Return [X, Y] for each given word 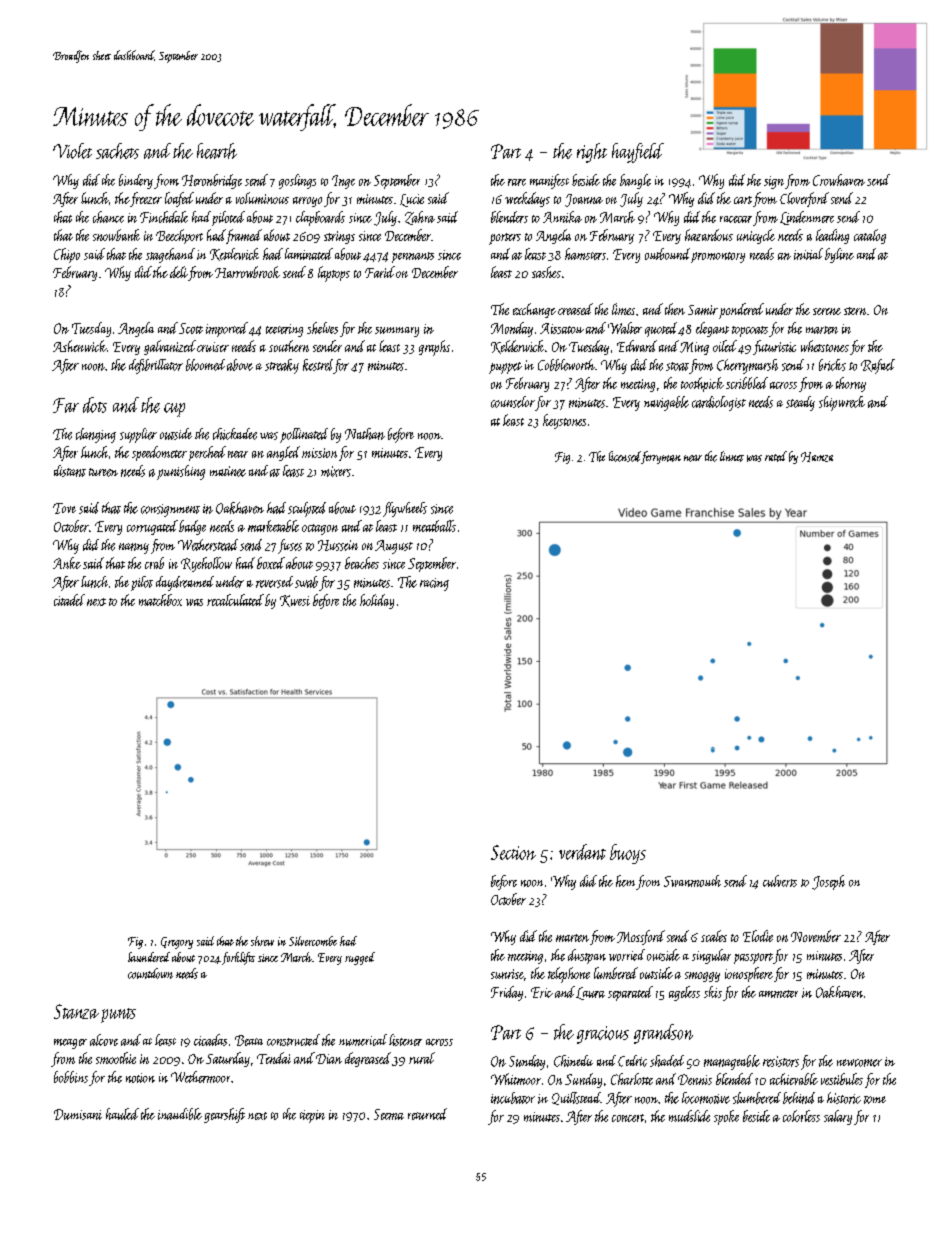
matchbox [160, 600]
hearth [217, 151]
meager [70, 1044]
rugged [360, 958]
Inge [343, 182]
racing [434, 584]
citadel [69, 600]
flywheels [405, 509]
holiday [377, 601]
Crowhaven [839, 180]
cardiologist [719, 403]
